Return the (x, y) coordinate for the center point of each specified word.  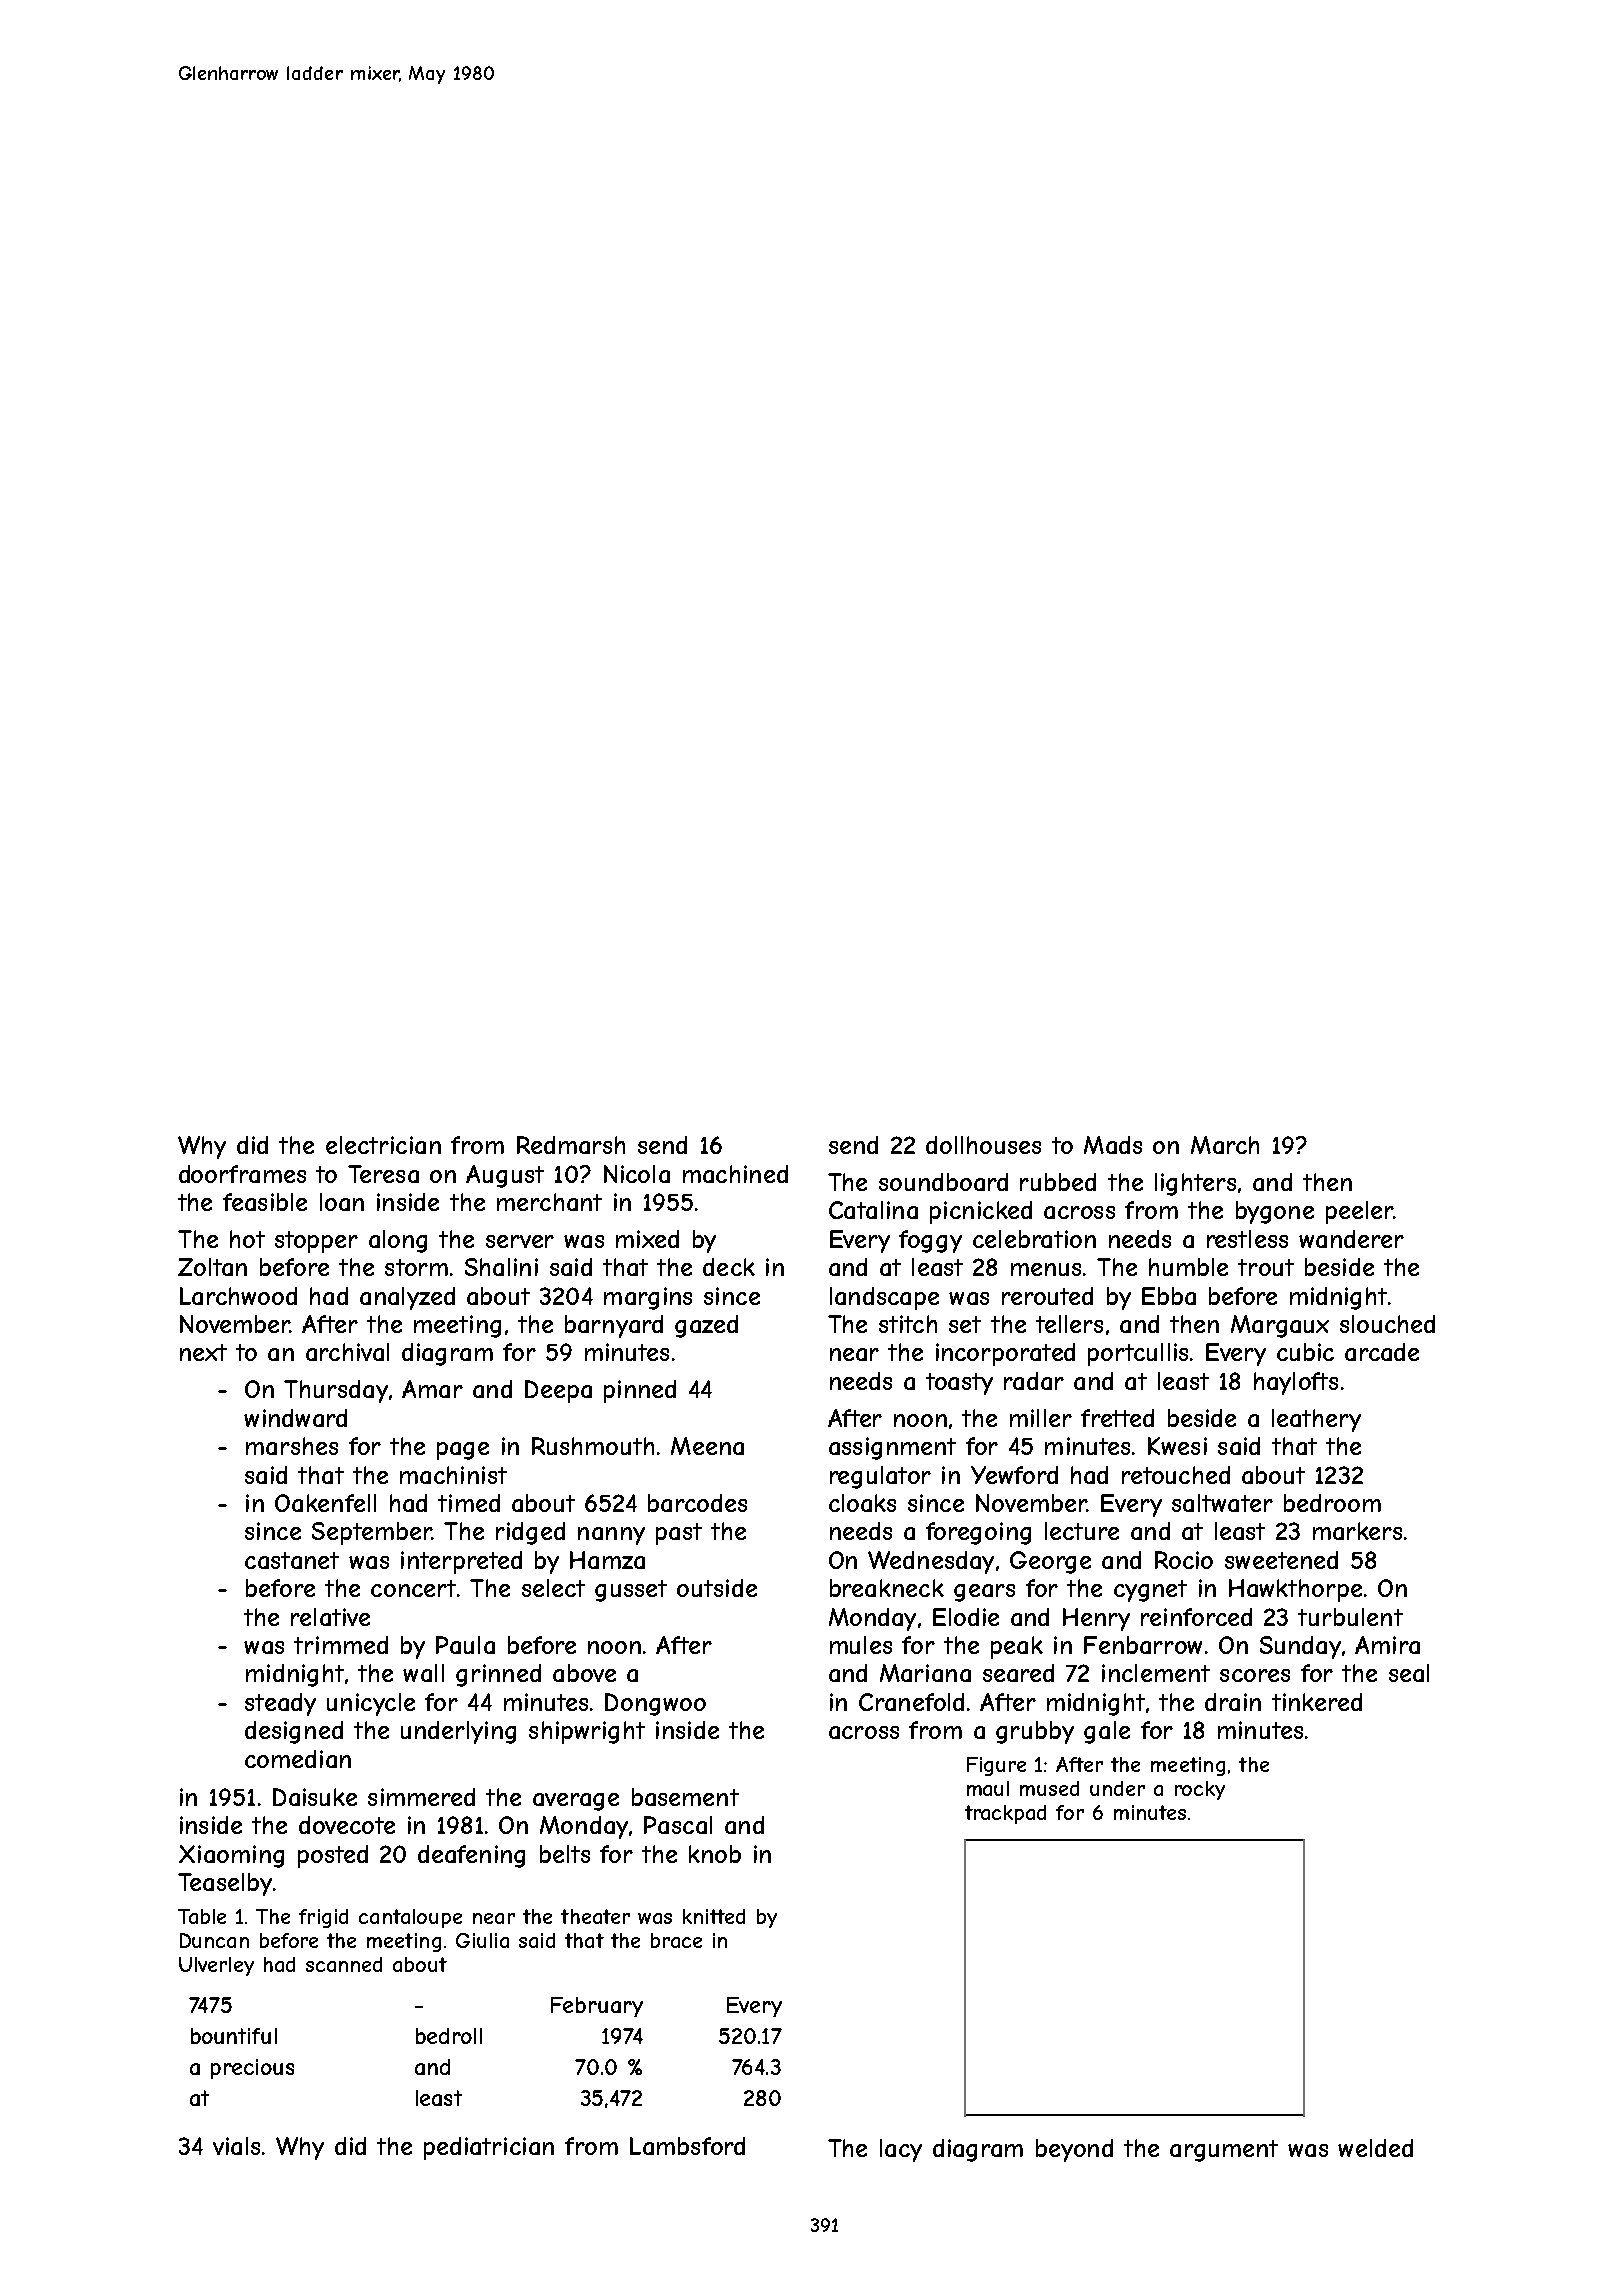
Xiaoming (231, 1856)
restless (1247, 1239)
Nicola (637, 1174)
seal (1409, 1673)
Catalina (873, 1210)
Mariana (925, 1673)
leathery (1316, 1420)
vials (236, 2146)
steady (280, 1704)
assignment (892, 1448)
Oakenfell (325, 1503)
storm (416, 1267)
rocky (1200, 1790)
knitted (714, 1916)
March (1225, 1145)
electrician (383, 1145)
